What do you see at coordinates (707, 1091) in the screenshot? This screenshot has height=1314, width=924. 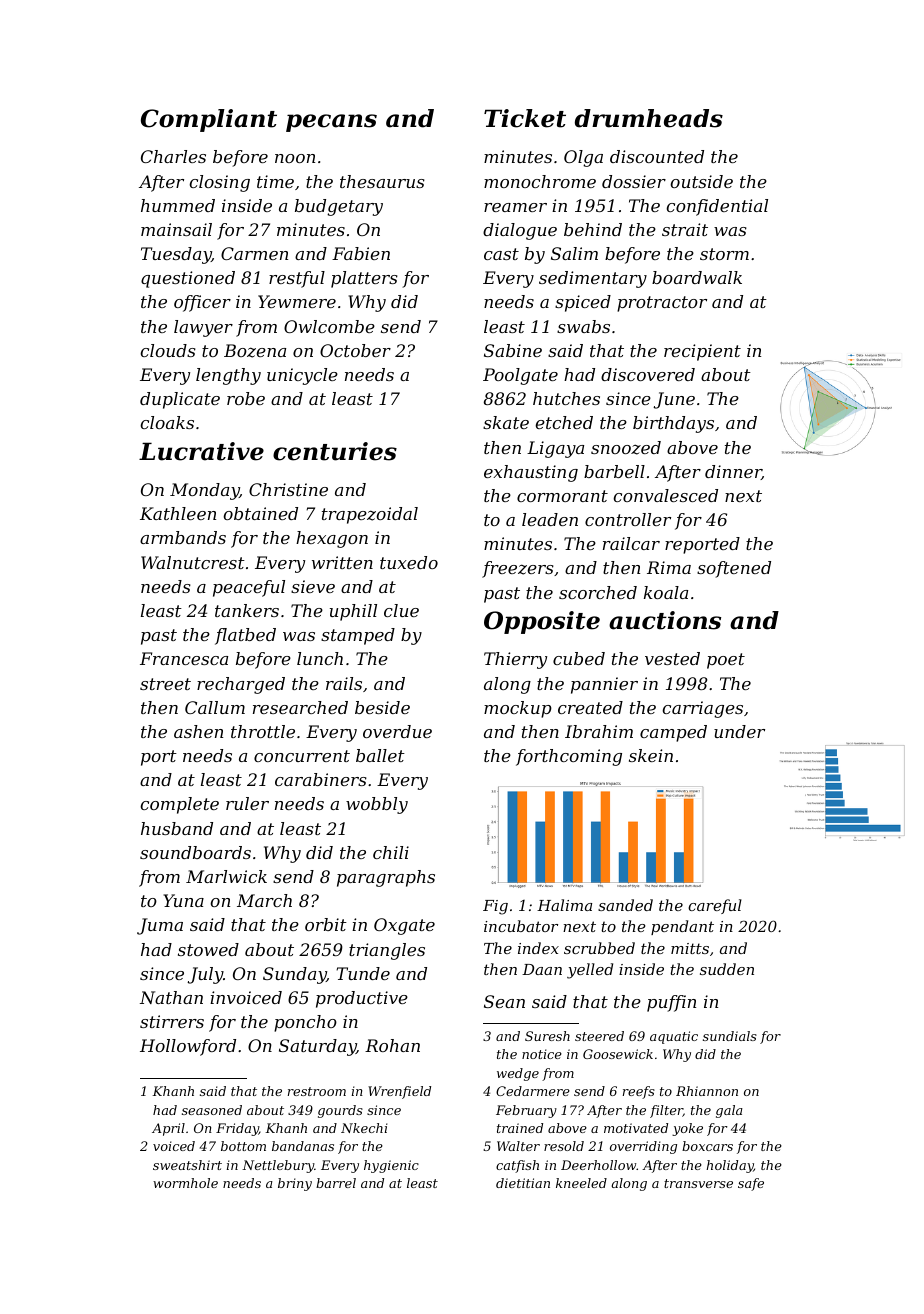 I see `Rhiannon` at bounding box center [707, 1091].
